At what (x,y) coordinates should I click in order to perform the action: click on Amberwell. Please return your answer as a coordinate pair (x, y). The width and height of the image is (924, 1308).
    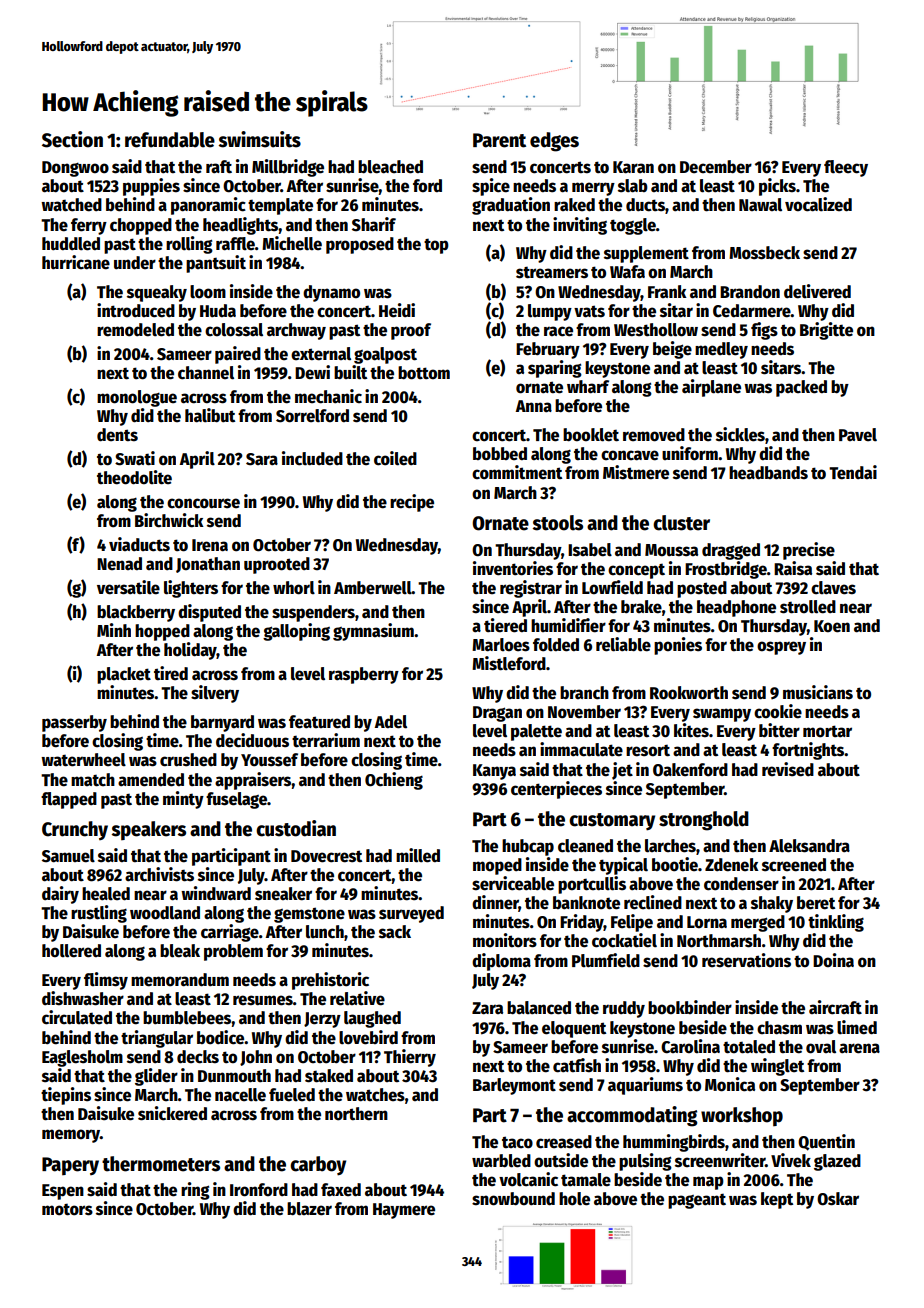
    Looking at the image, I should click on (373, 588).
